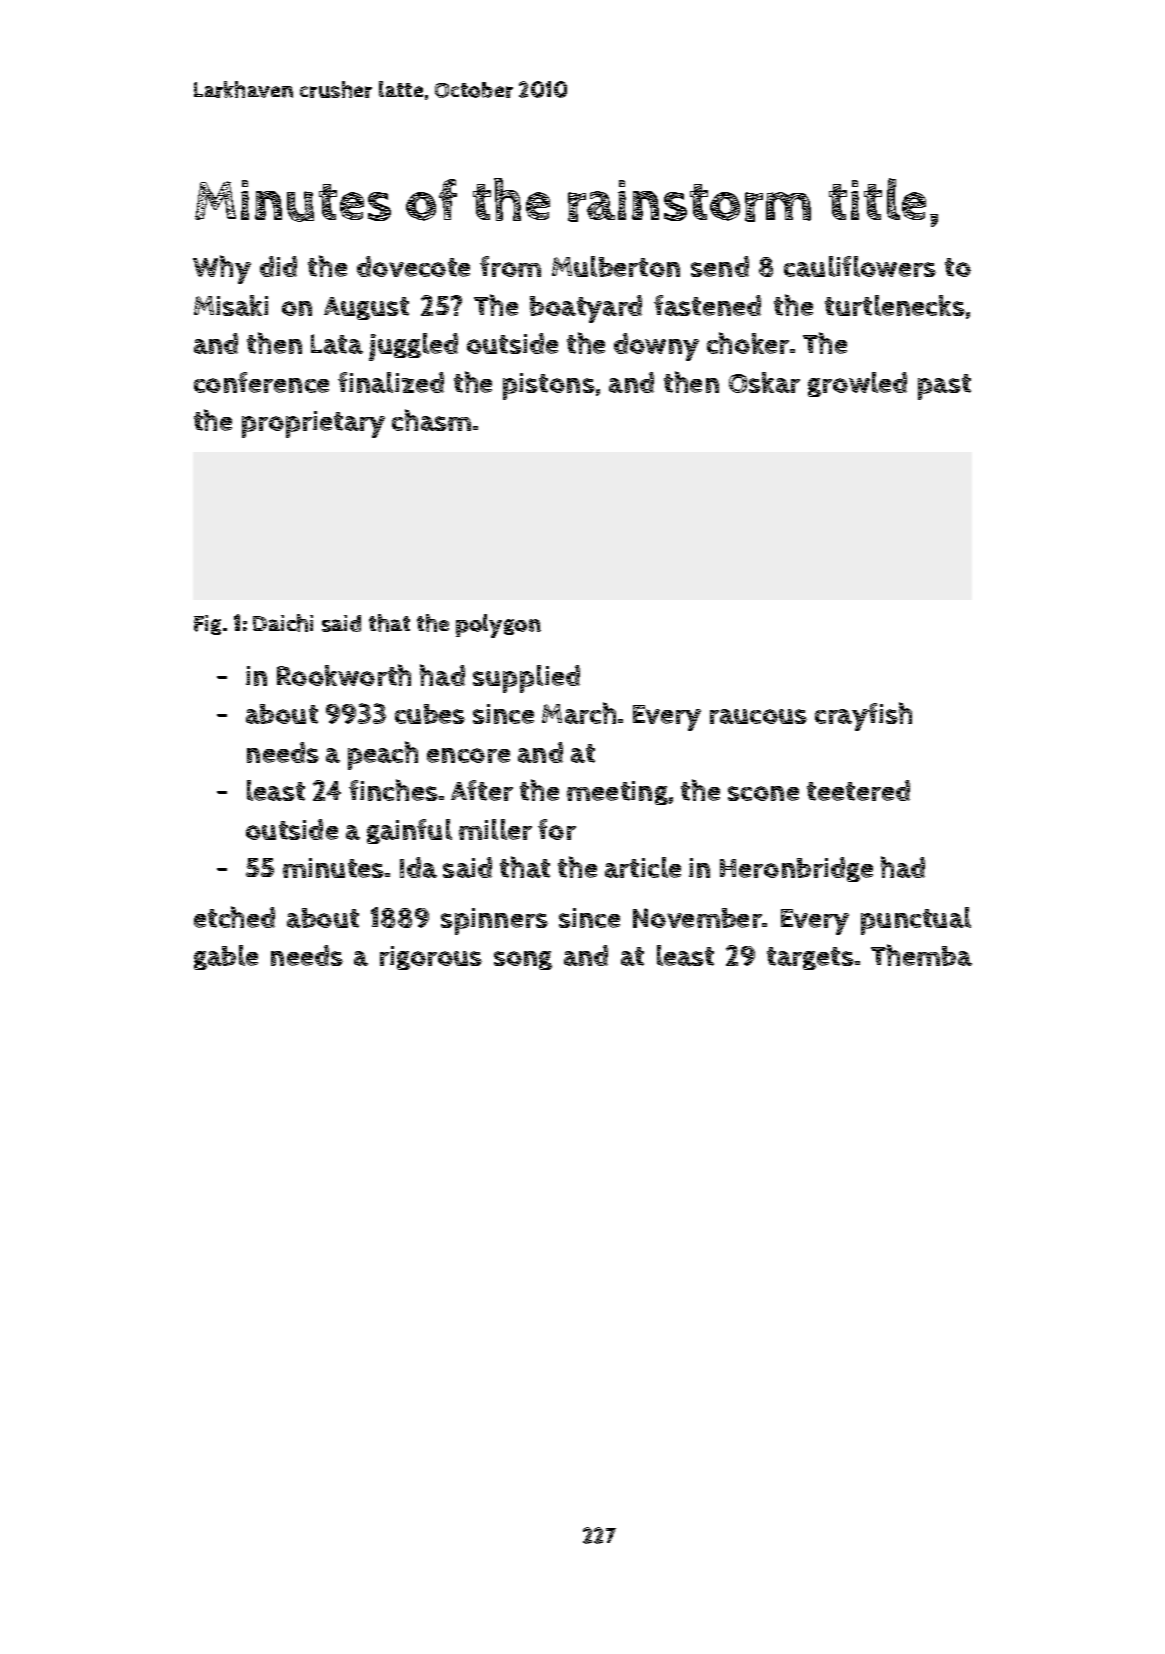  I want to click on raucous, so click(758, 716).
